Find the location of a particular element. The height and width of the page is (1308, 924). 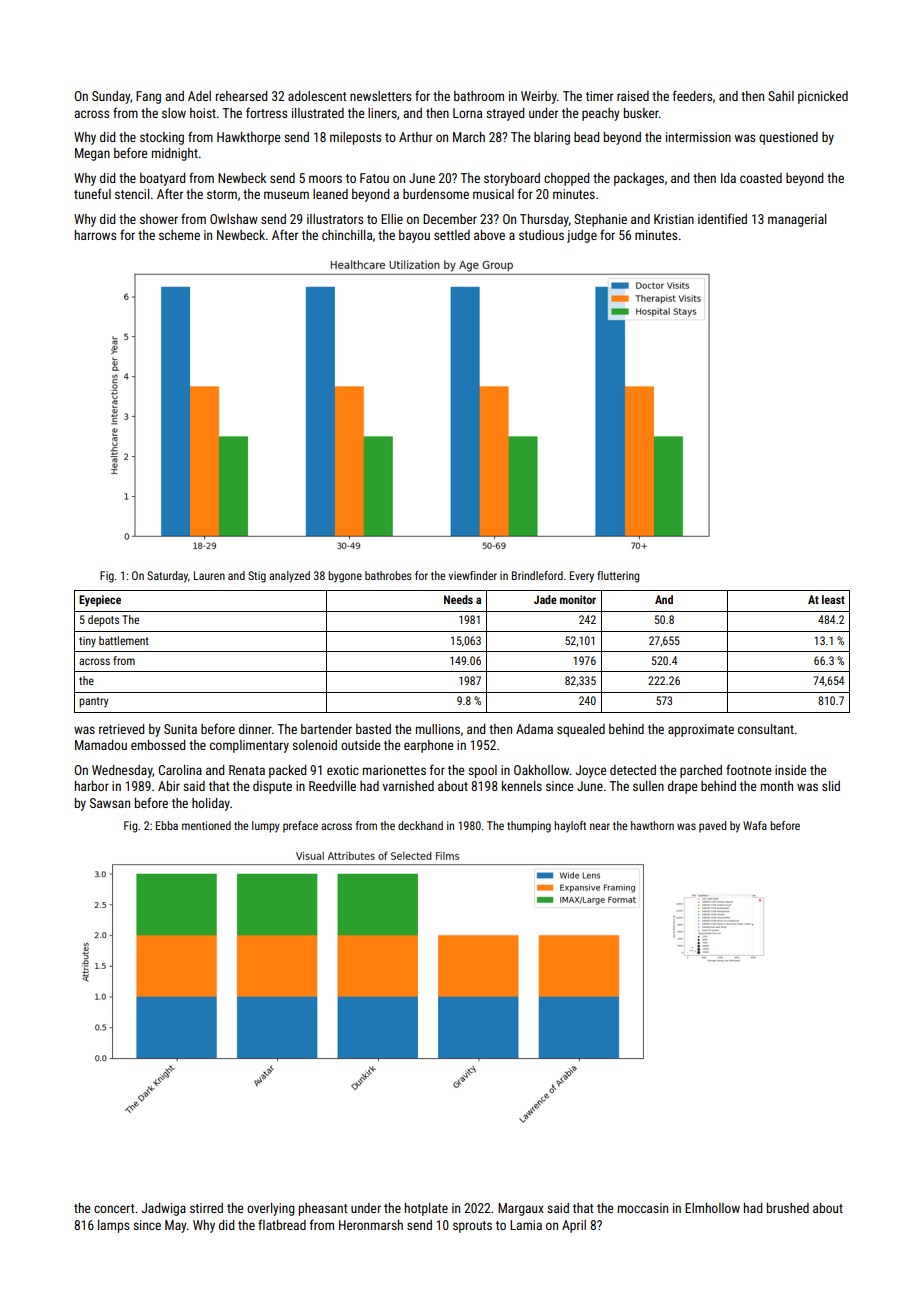

least is located at coordinates (833, 599).
